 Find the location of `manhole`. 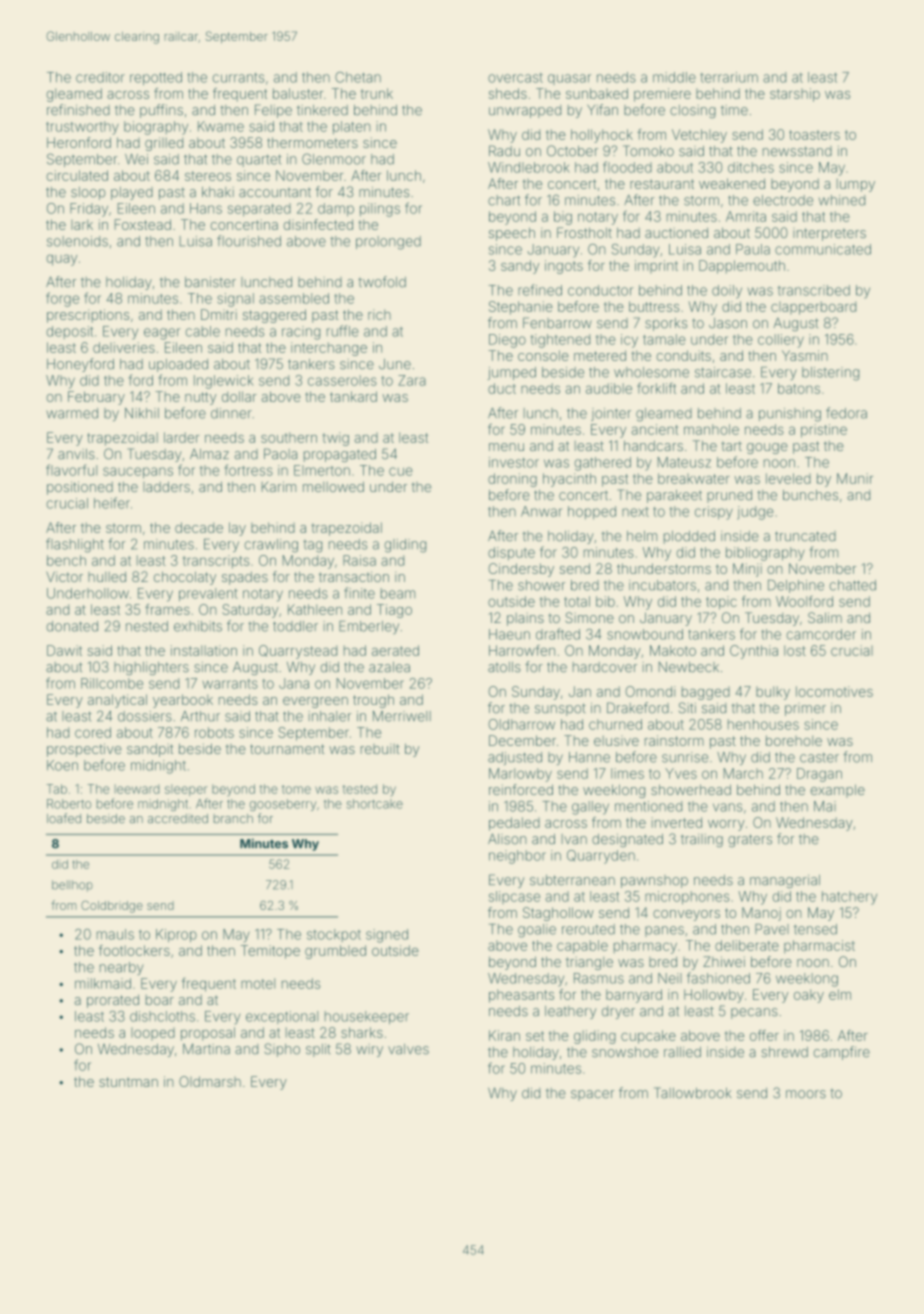

manhole is located at coordinates (711, 429).
